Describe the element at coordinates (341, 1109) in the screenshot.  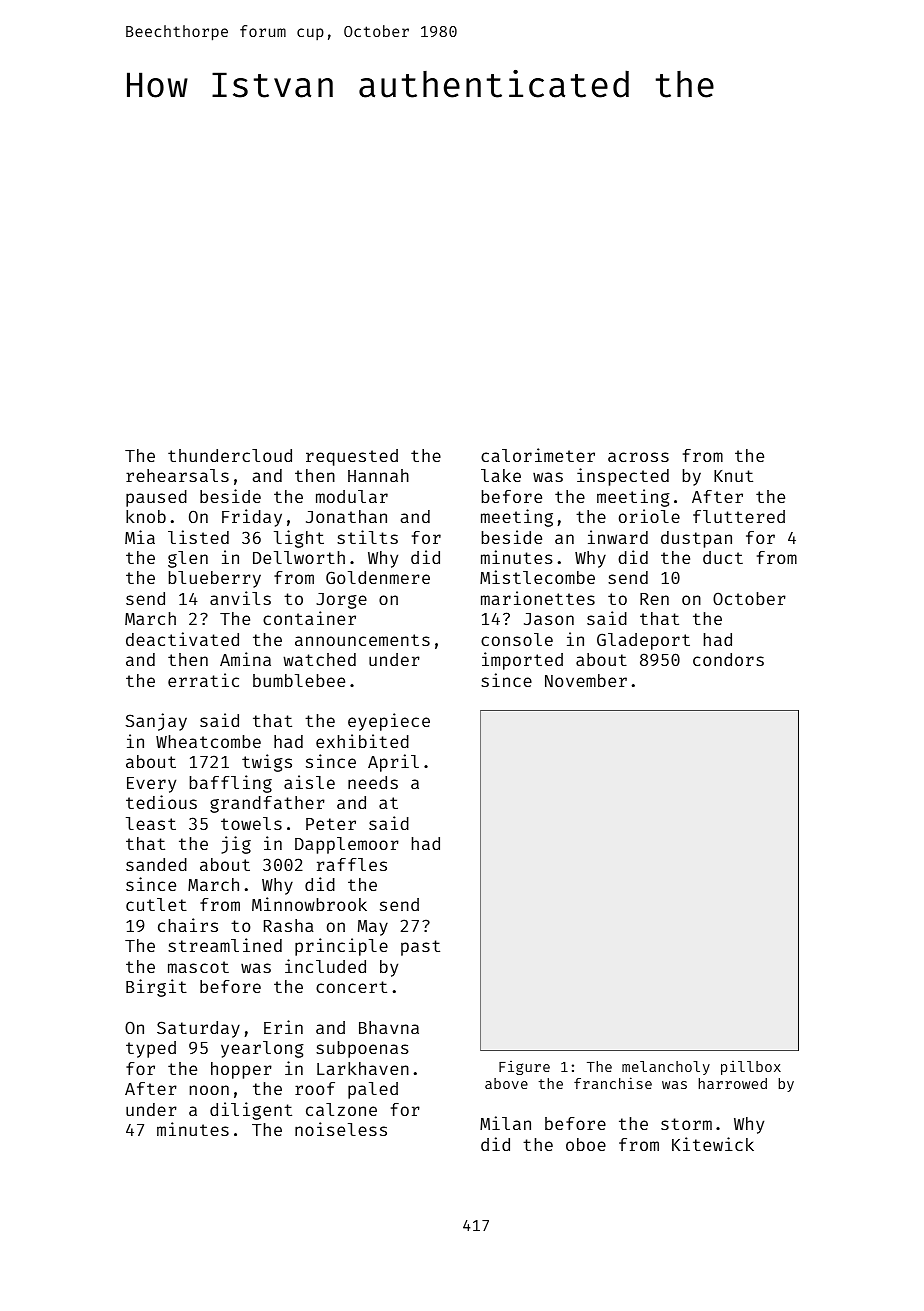
I see `calzone` at that location.
